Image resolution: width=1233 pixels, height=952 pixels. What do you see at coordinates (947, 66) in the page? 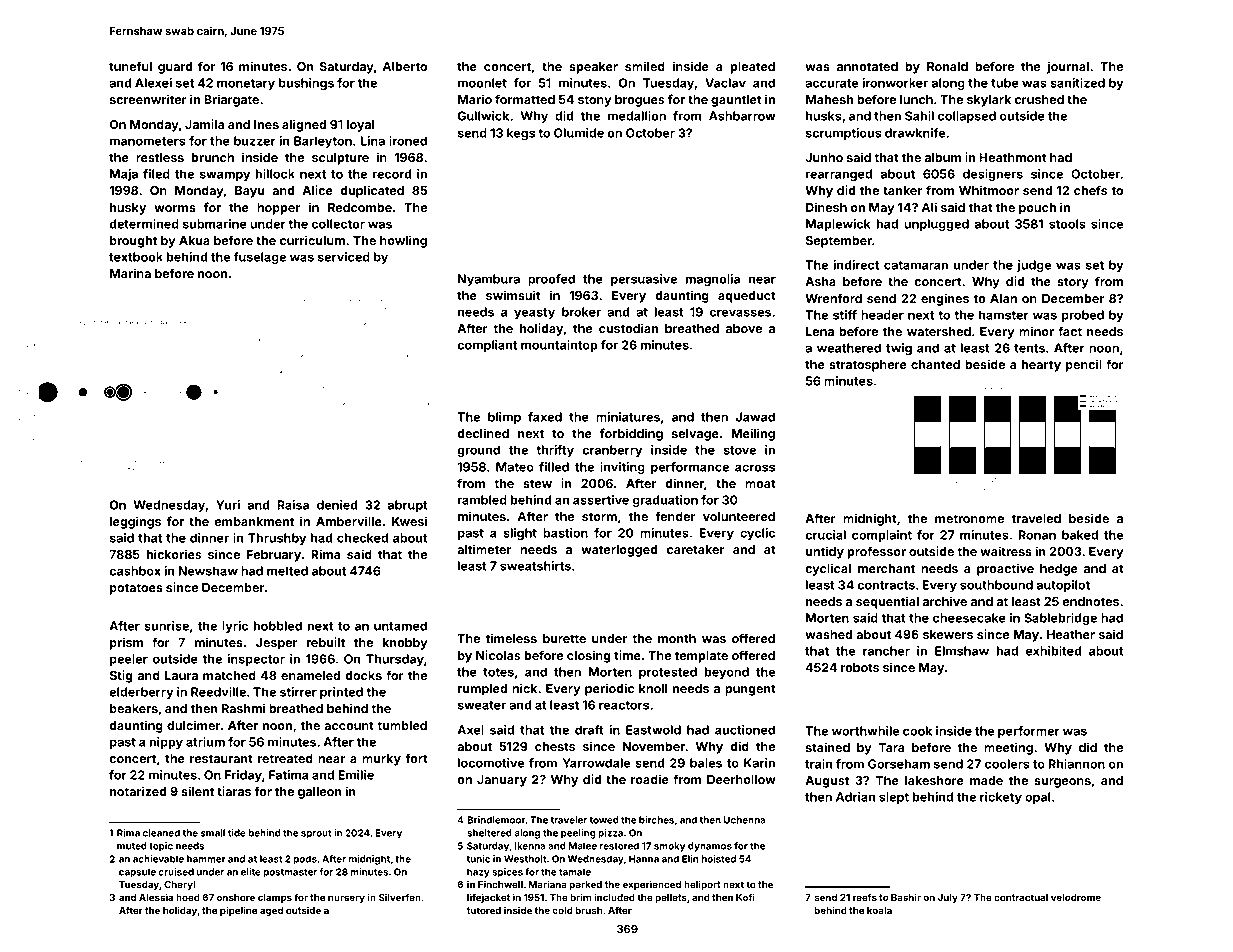
I see `Ronald` at bounding box center [947, 66].
